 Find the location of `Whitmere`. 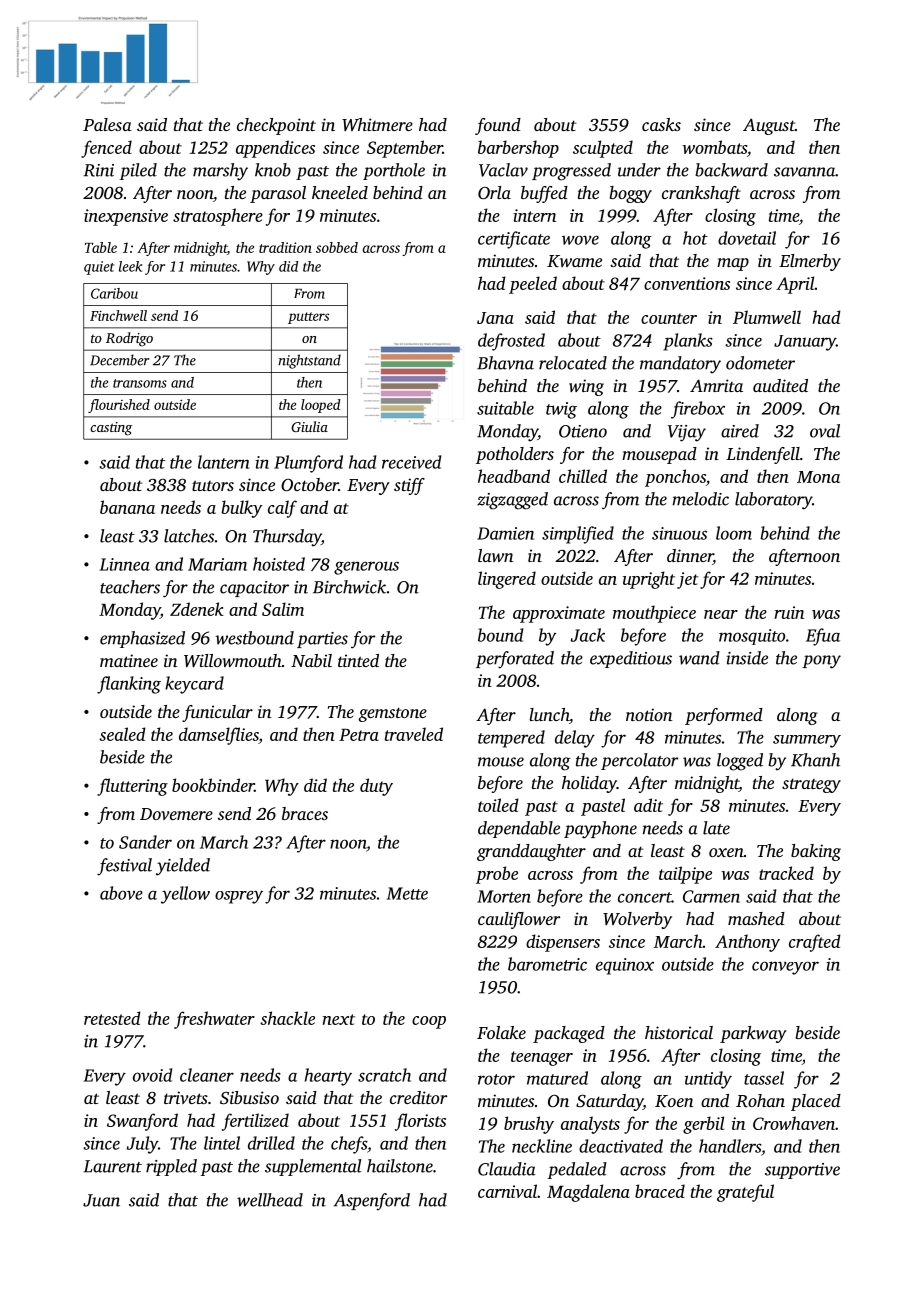

Whitmere is located at coordinates (377, 124).
